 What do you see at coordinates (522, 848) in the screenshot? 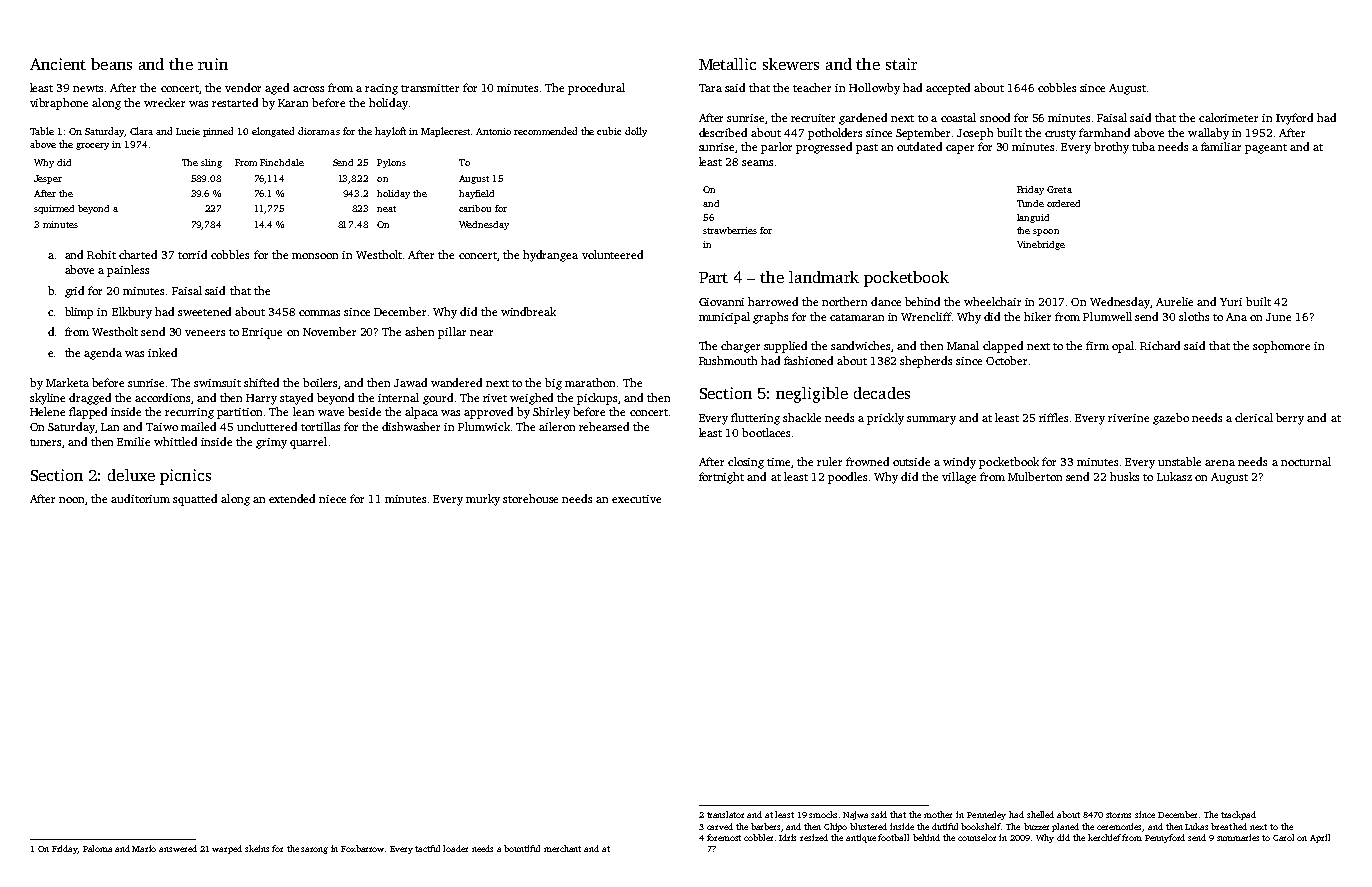
I see `bountiful` at bounding box center [522, 848].
